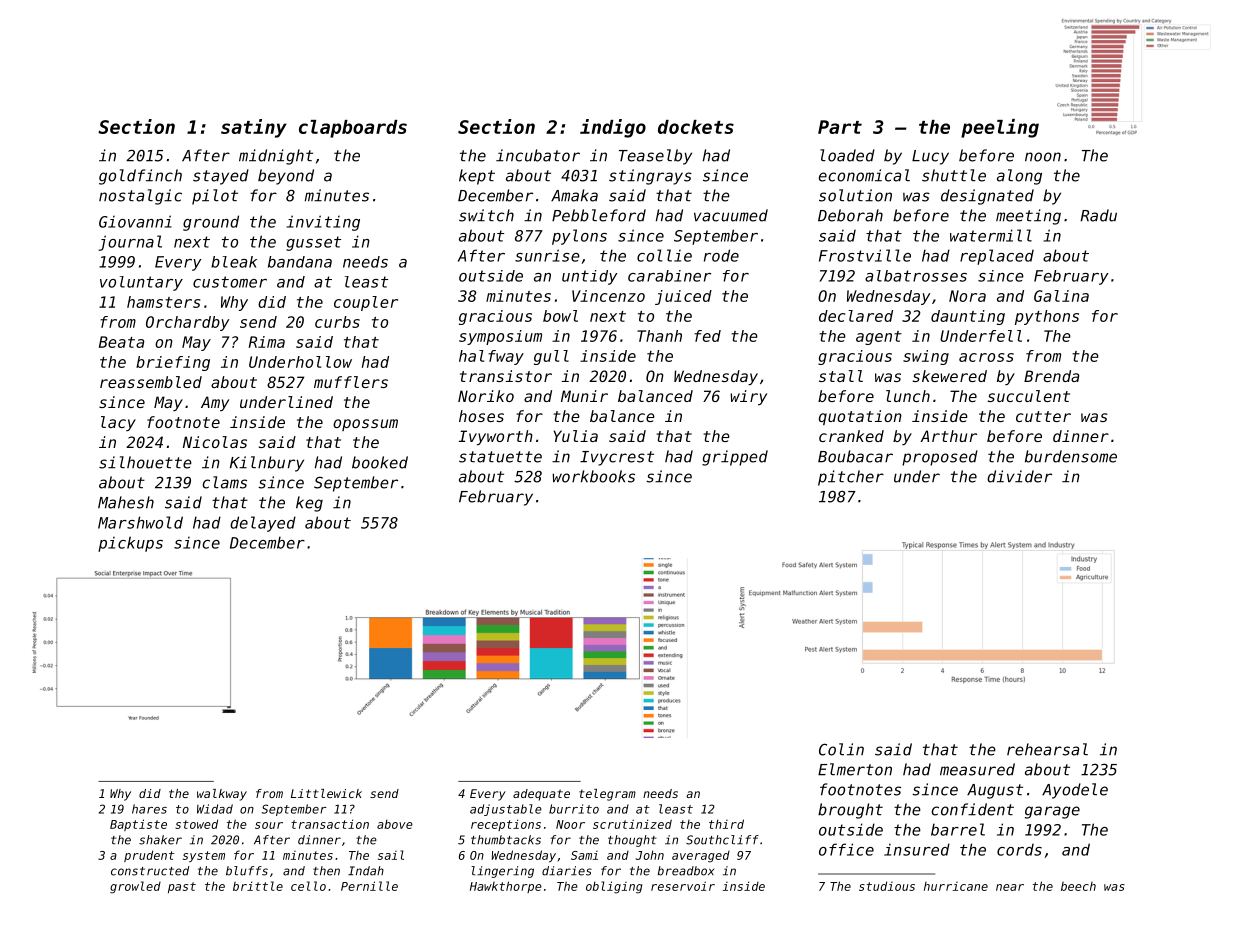  I want to click on stowed, so click(196, 824).
